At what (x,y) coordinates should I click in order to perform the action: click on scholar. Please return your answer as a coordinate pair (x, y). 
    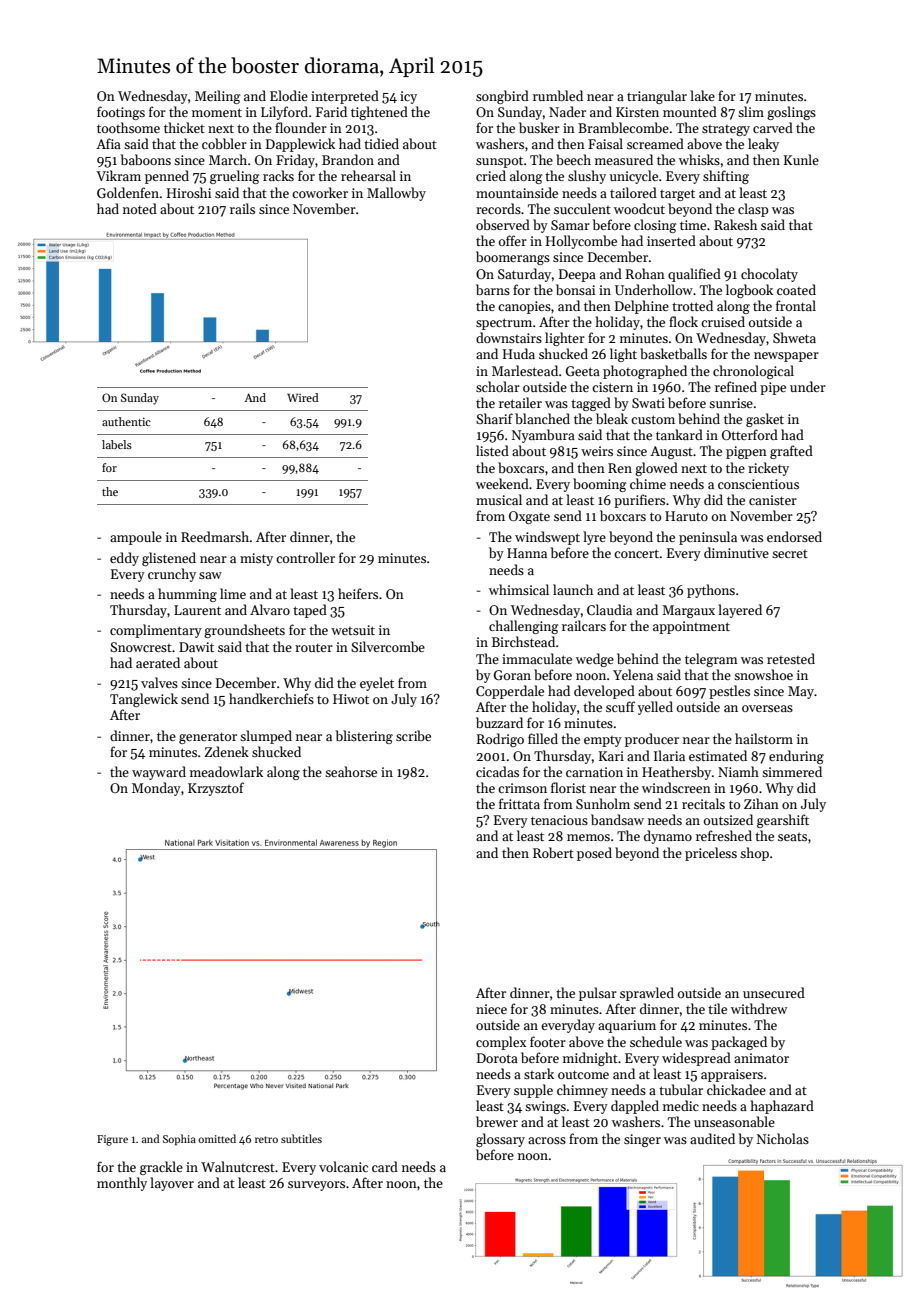
    Looking at the image, I should click on (498, 386).
